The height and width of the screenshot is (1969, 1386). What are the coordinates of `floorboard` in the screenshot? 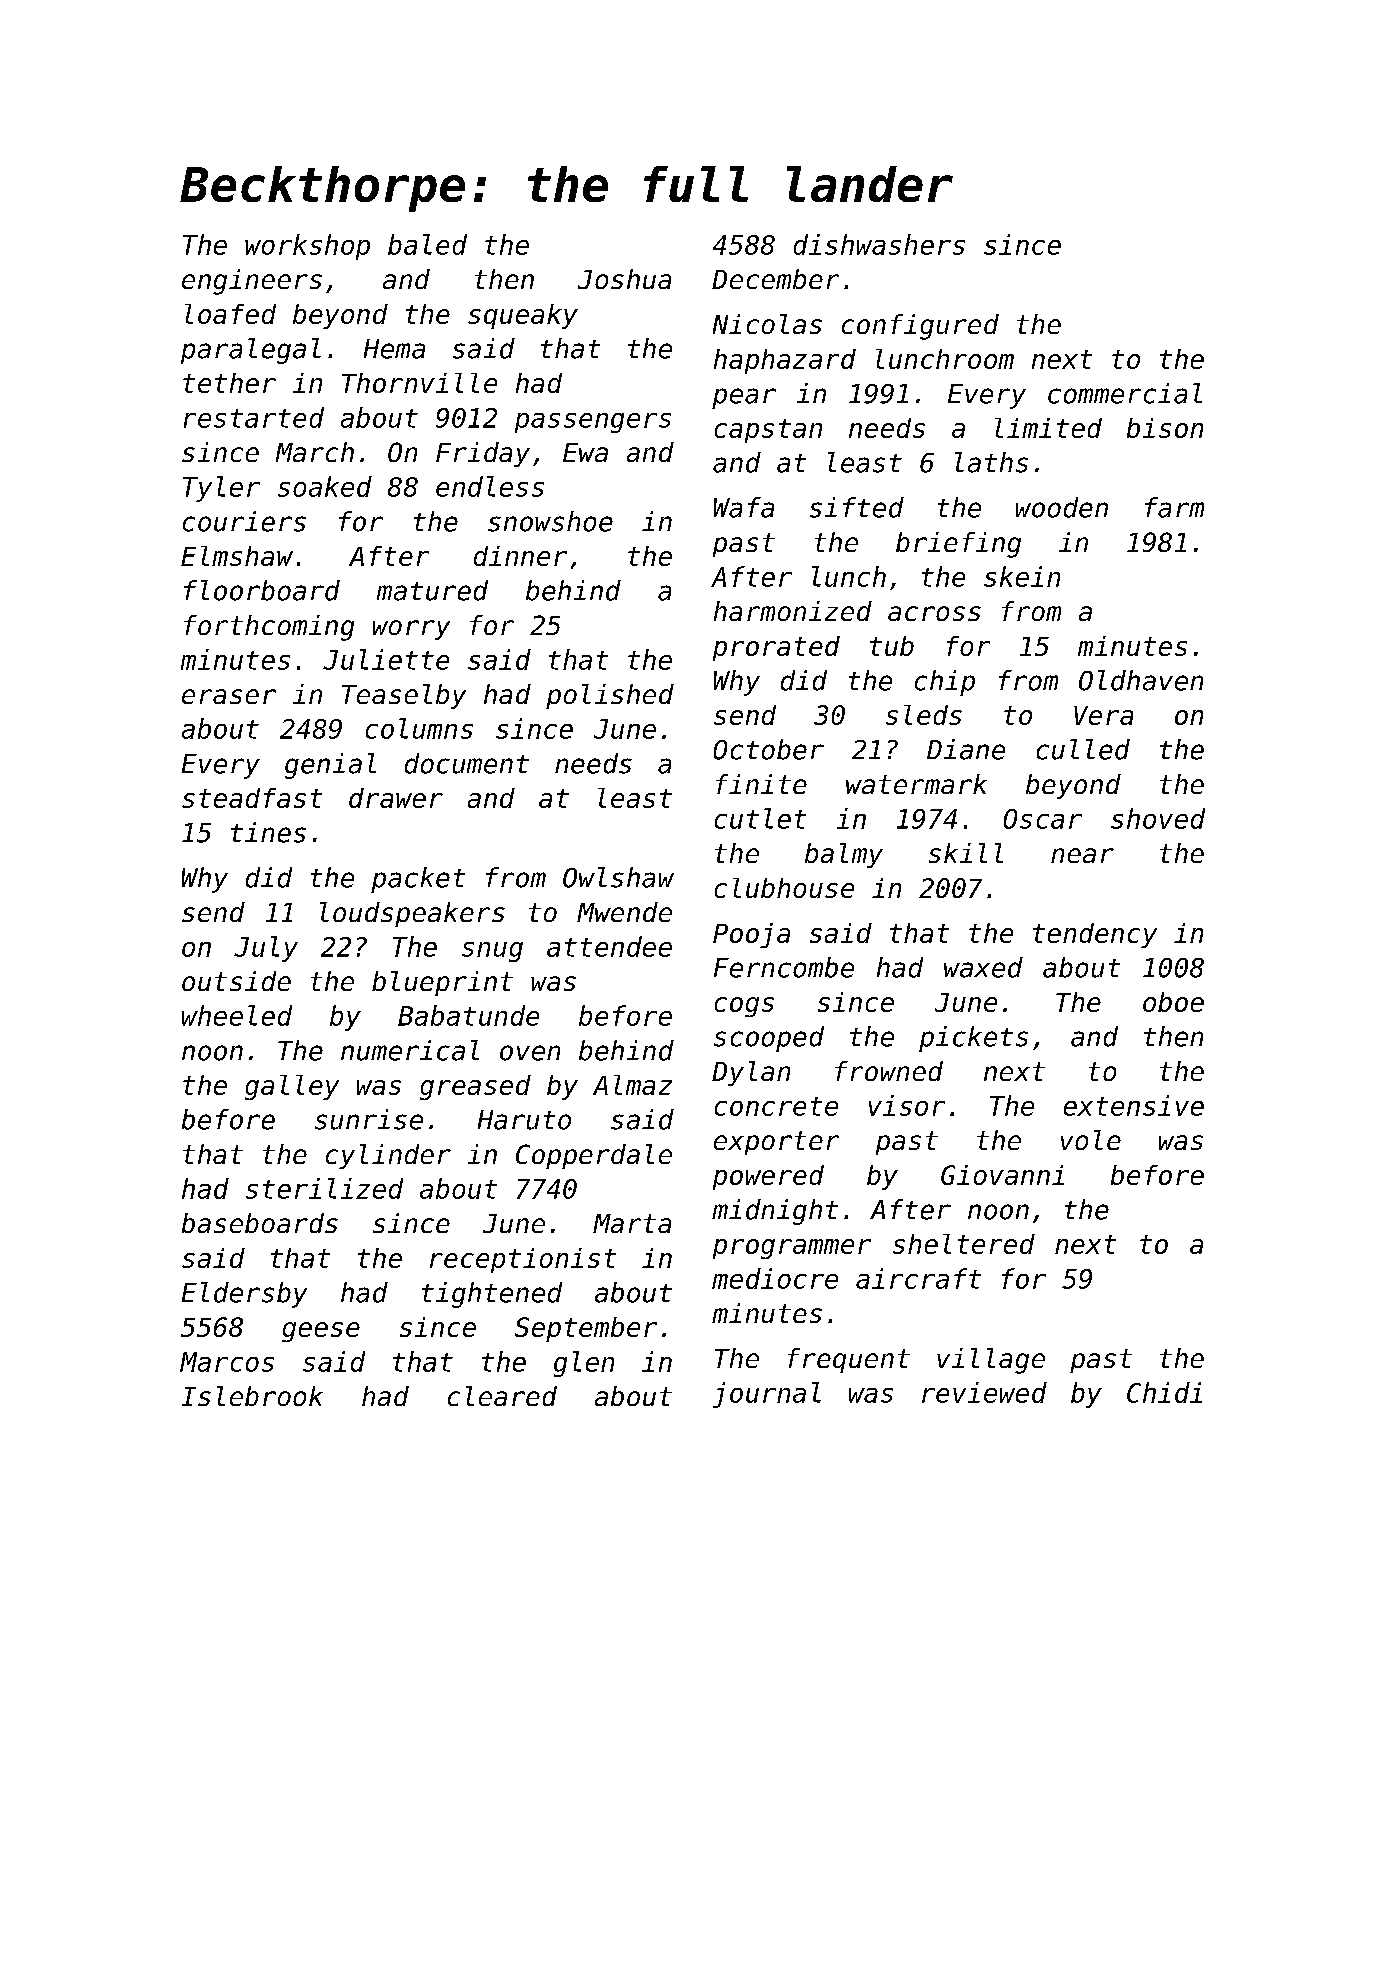 It's located at (262, 590).
